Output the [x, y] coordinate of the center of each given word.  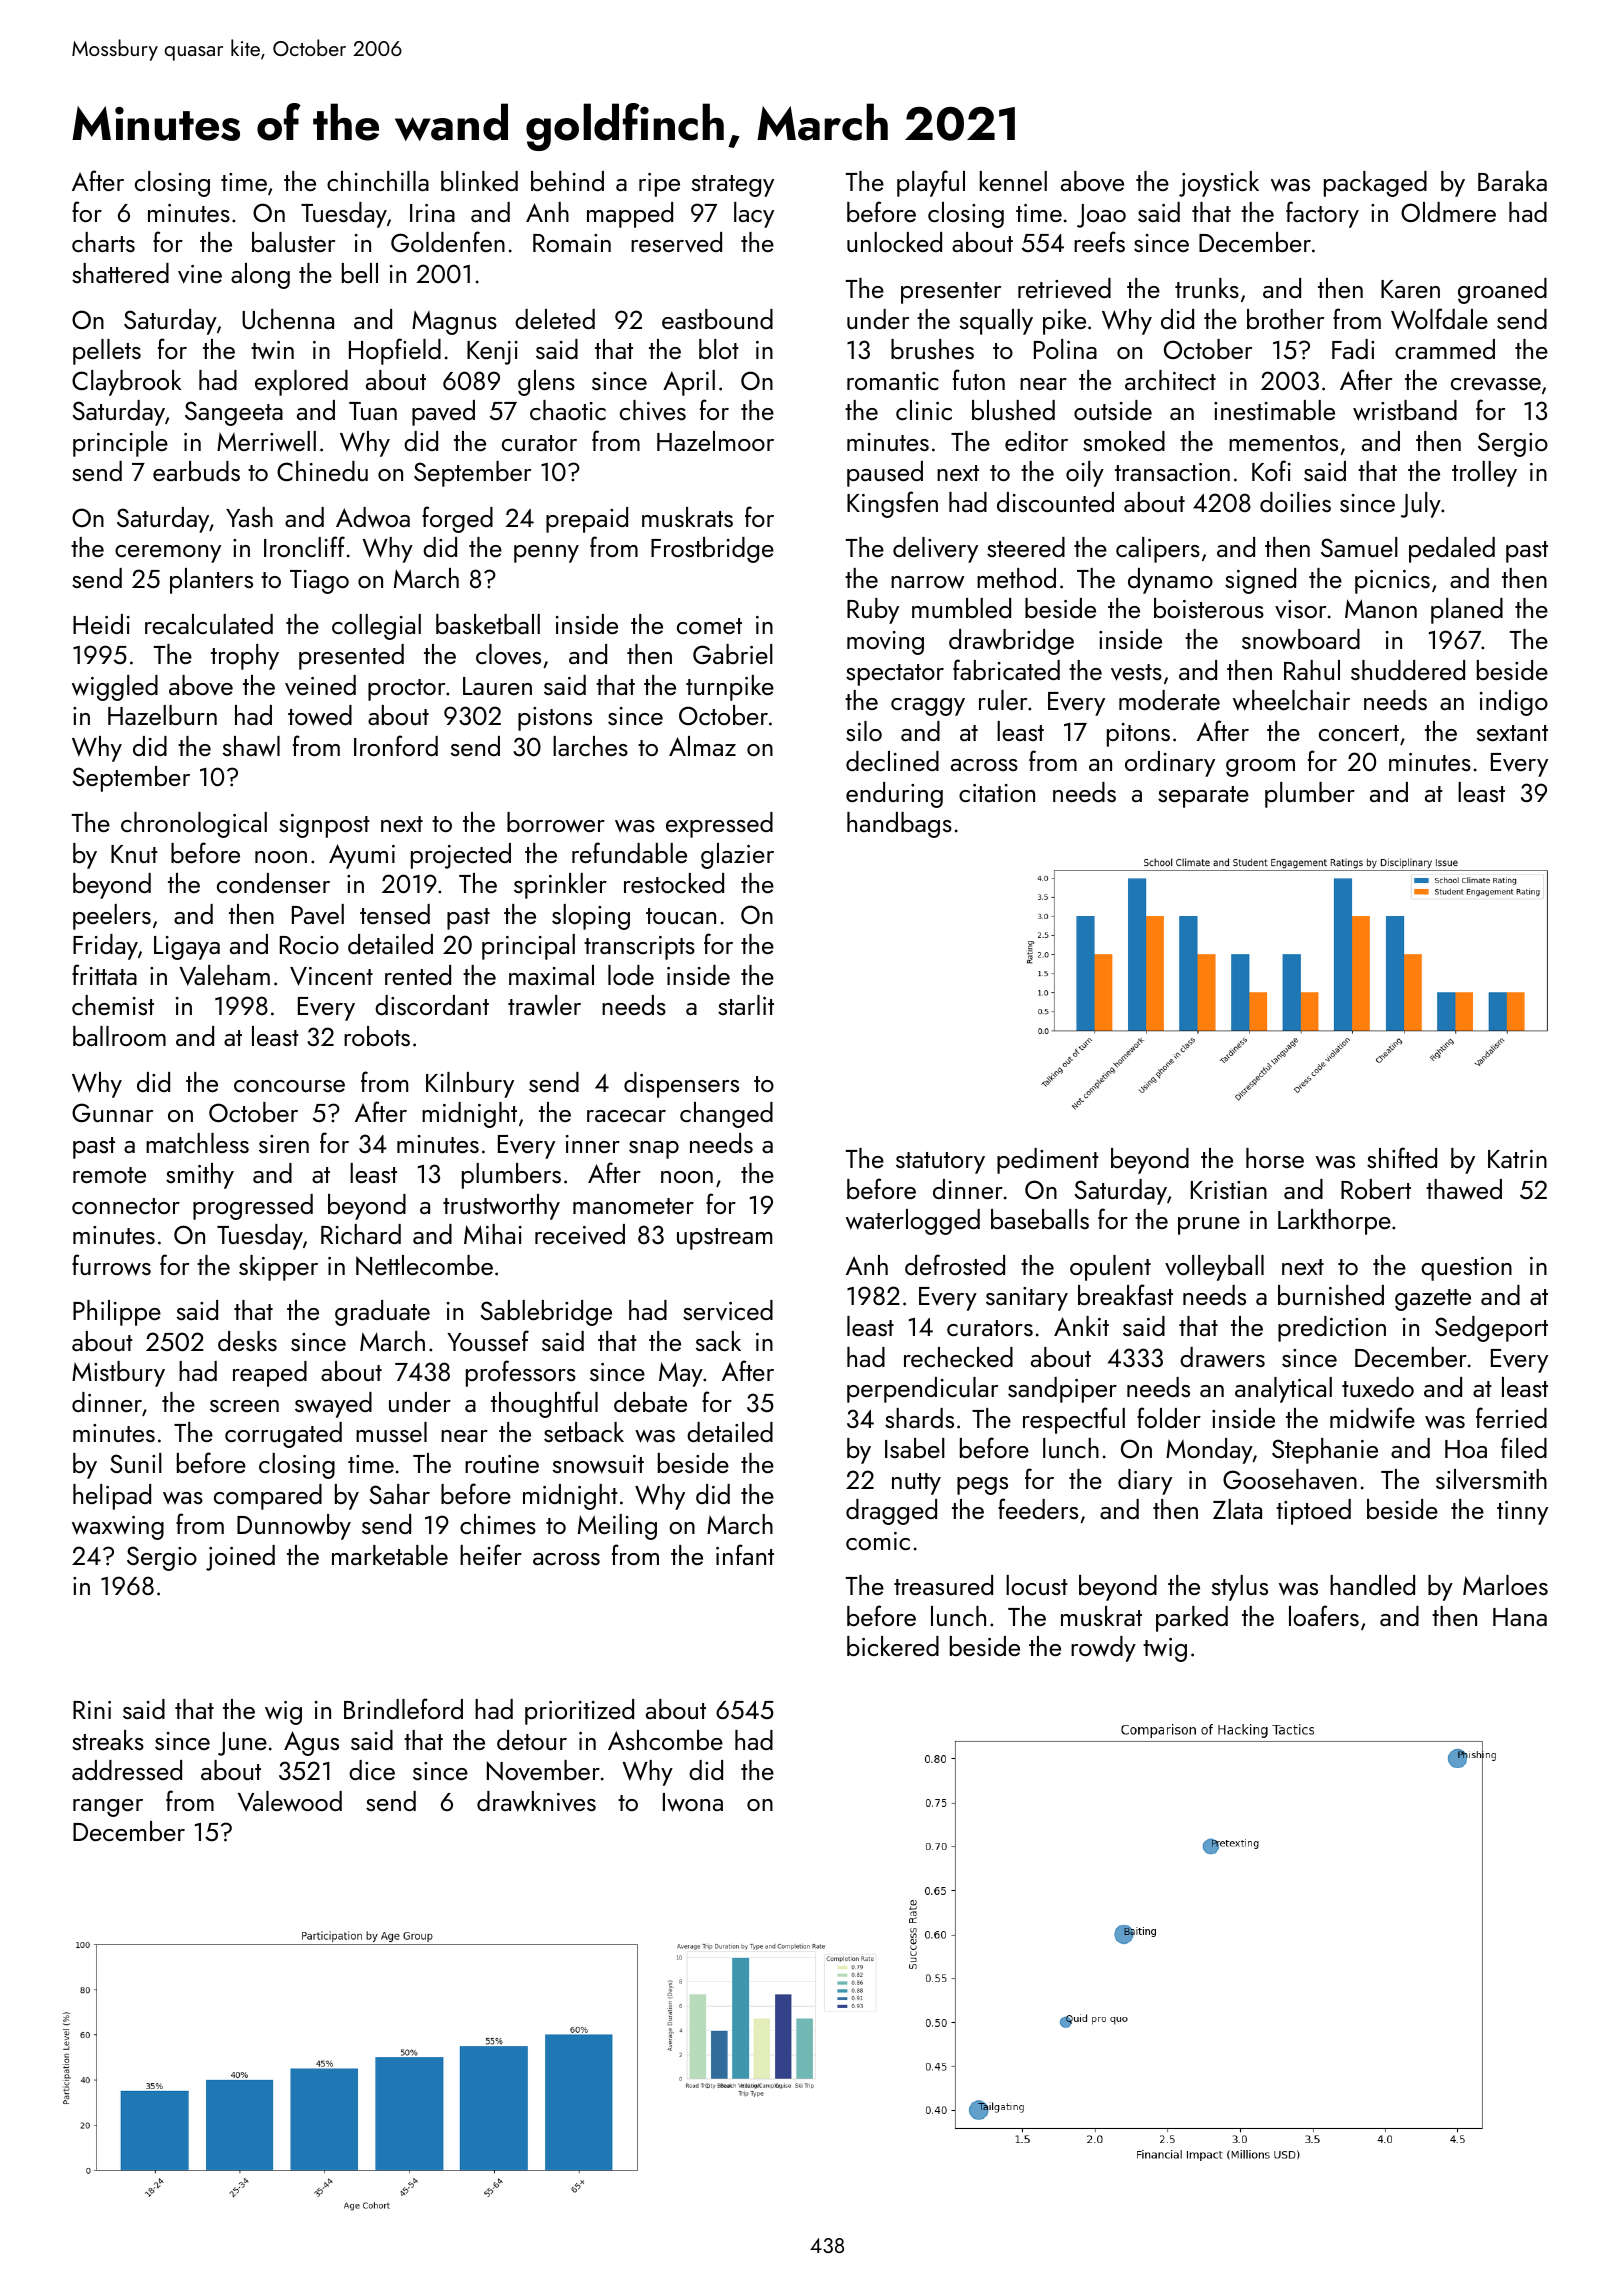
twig [1165, 1650]
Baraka [1512, 181]
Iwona [693, 1802]
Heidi [101, 624]
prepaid [587, 520]
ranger [108, 1808]
